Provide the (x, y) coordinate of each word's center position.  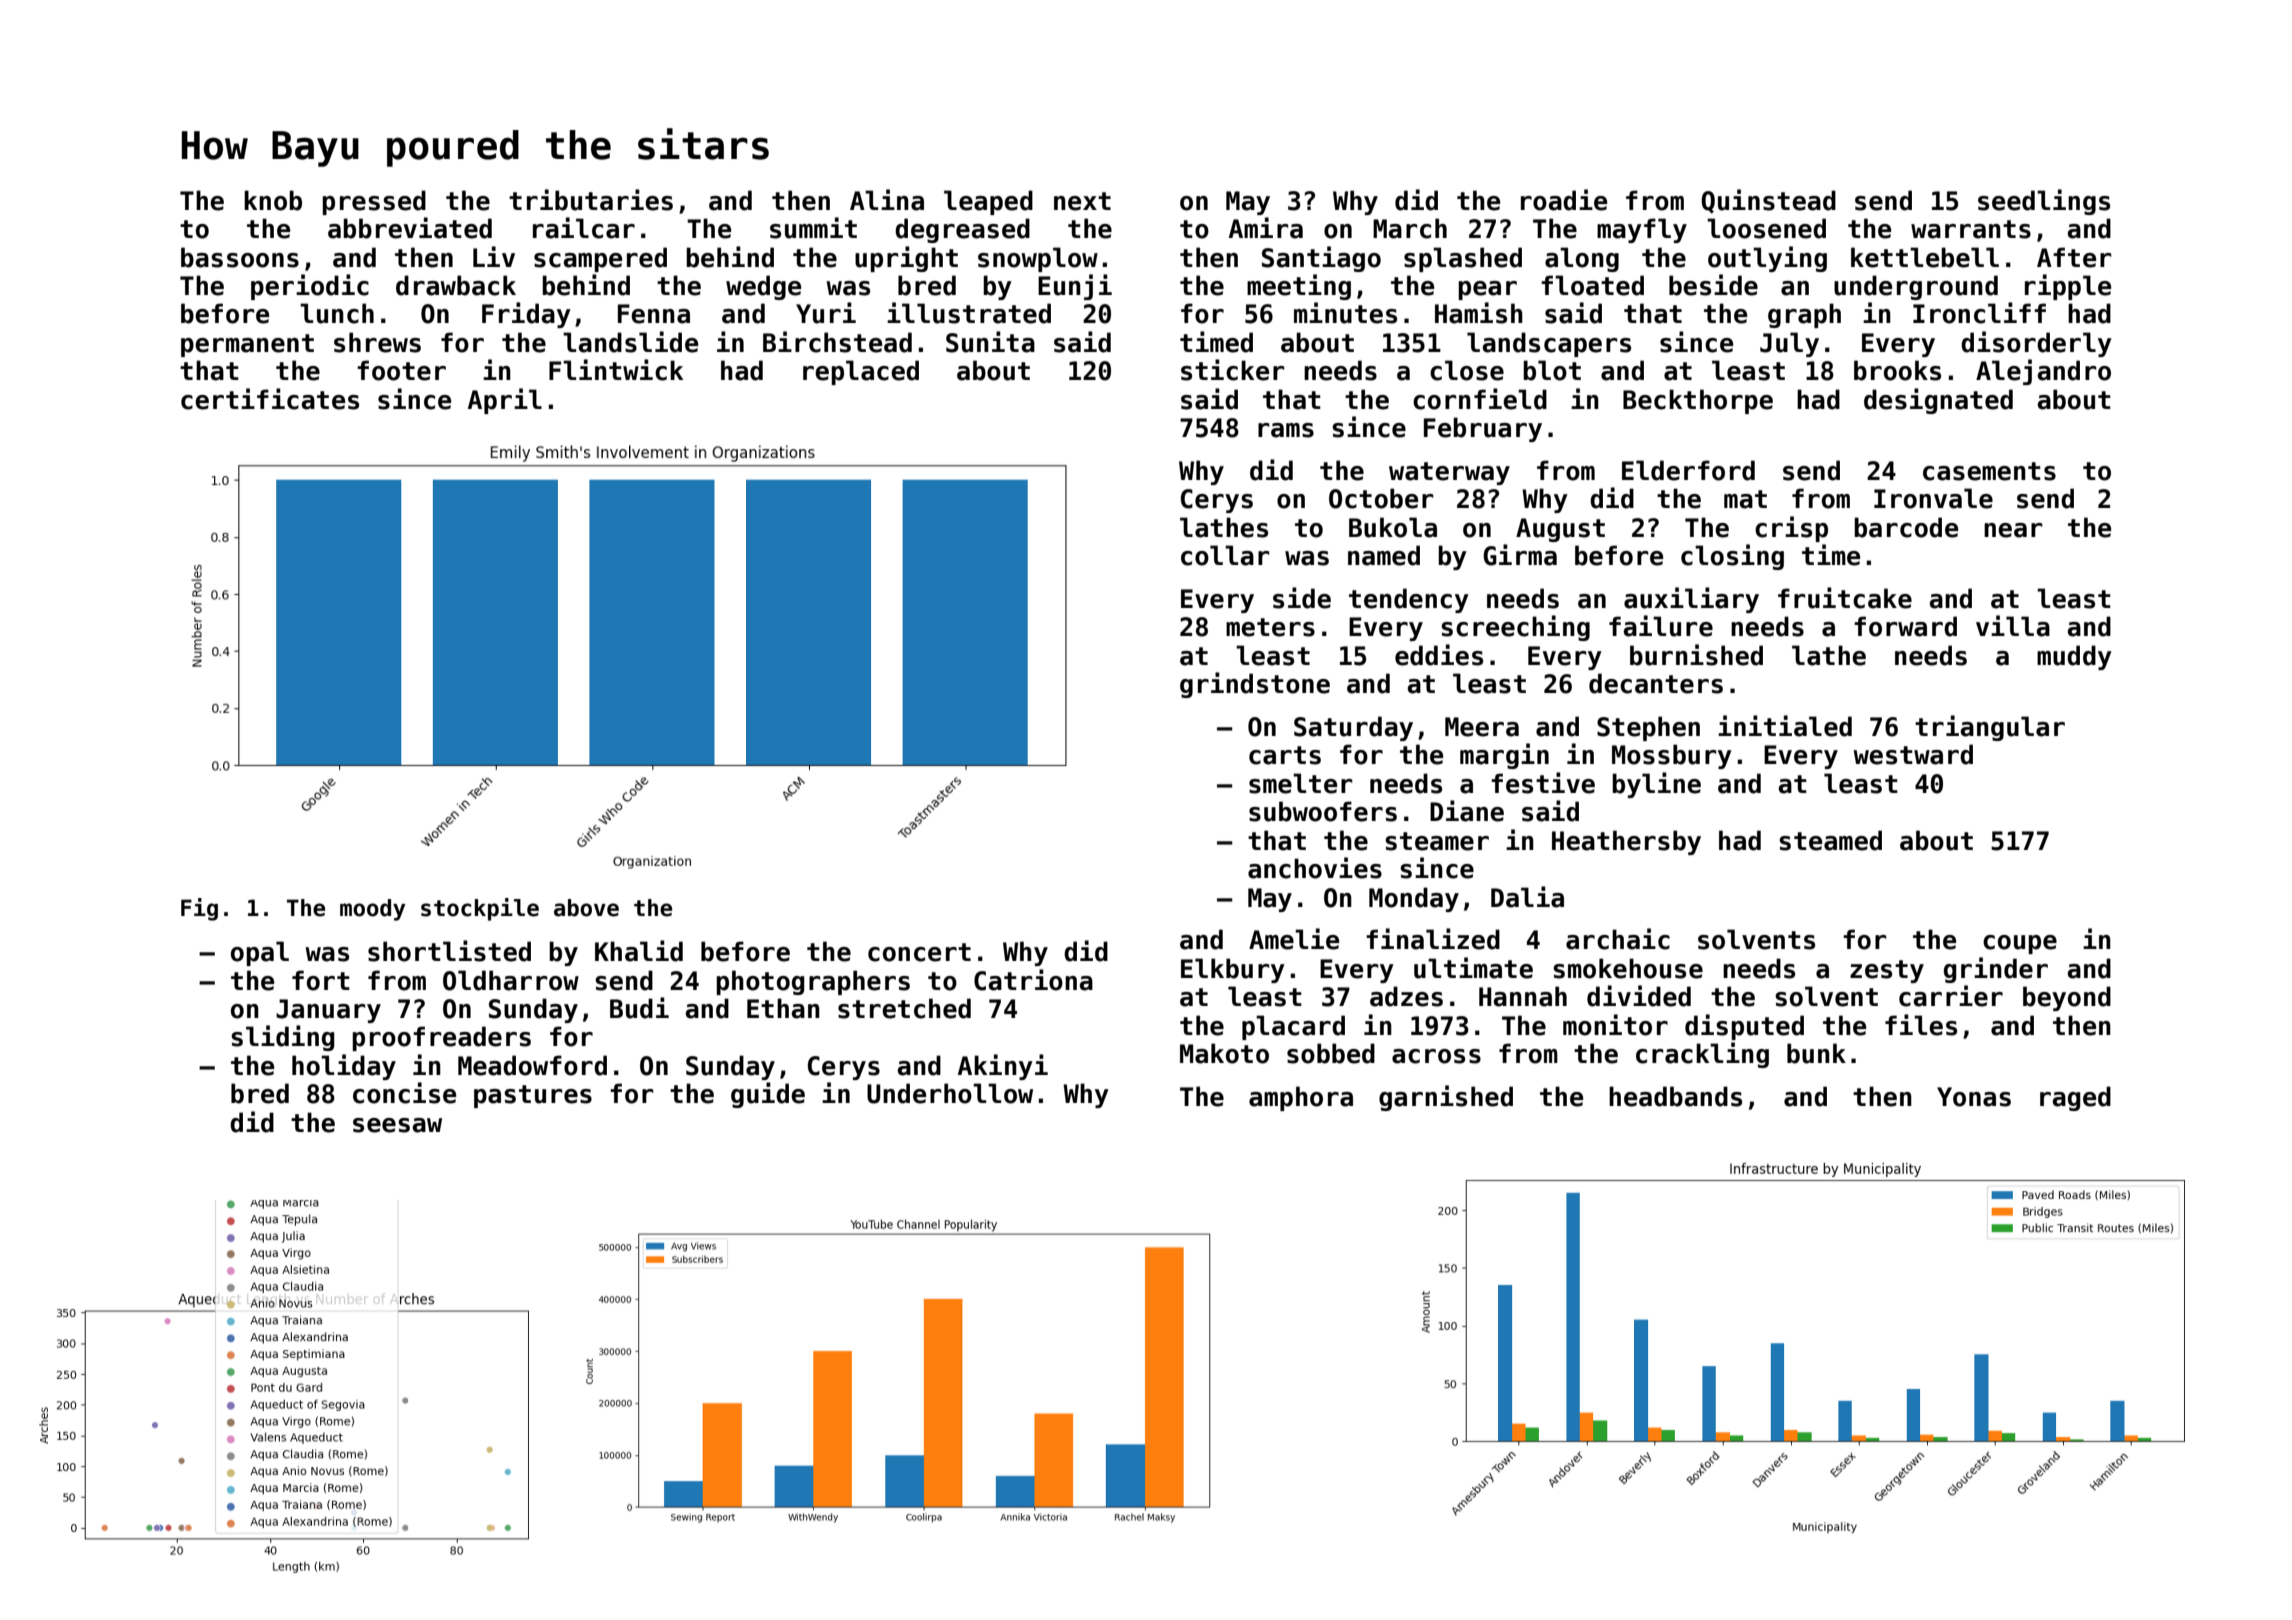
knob (273, 200)
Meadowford (532, 1065)
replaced (861, 372)
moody (373, 910)
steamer (1437, 841)
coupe (2020, 944)
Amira (1266, 228)
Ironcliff (1979, 313)
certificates (270, 399)
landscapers (1549, 344)
